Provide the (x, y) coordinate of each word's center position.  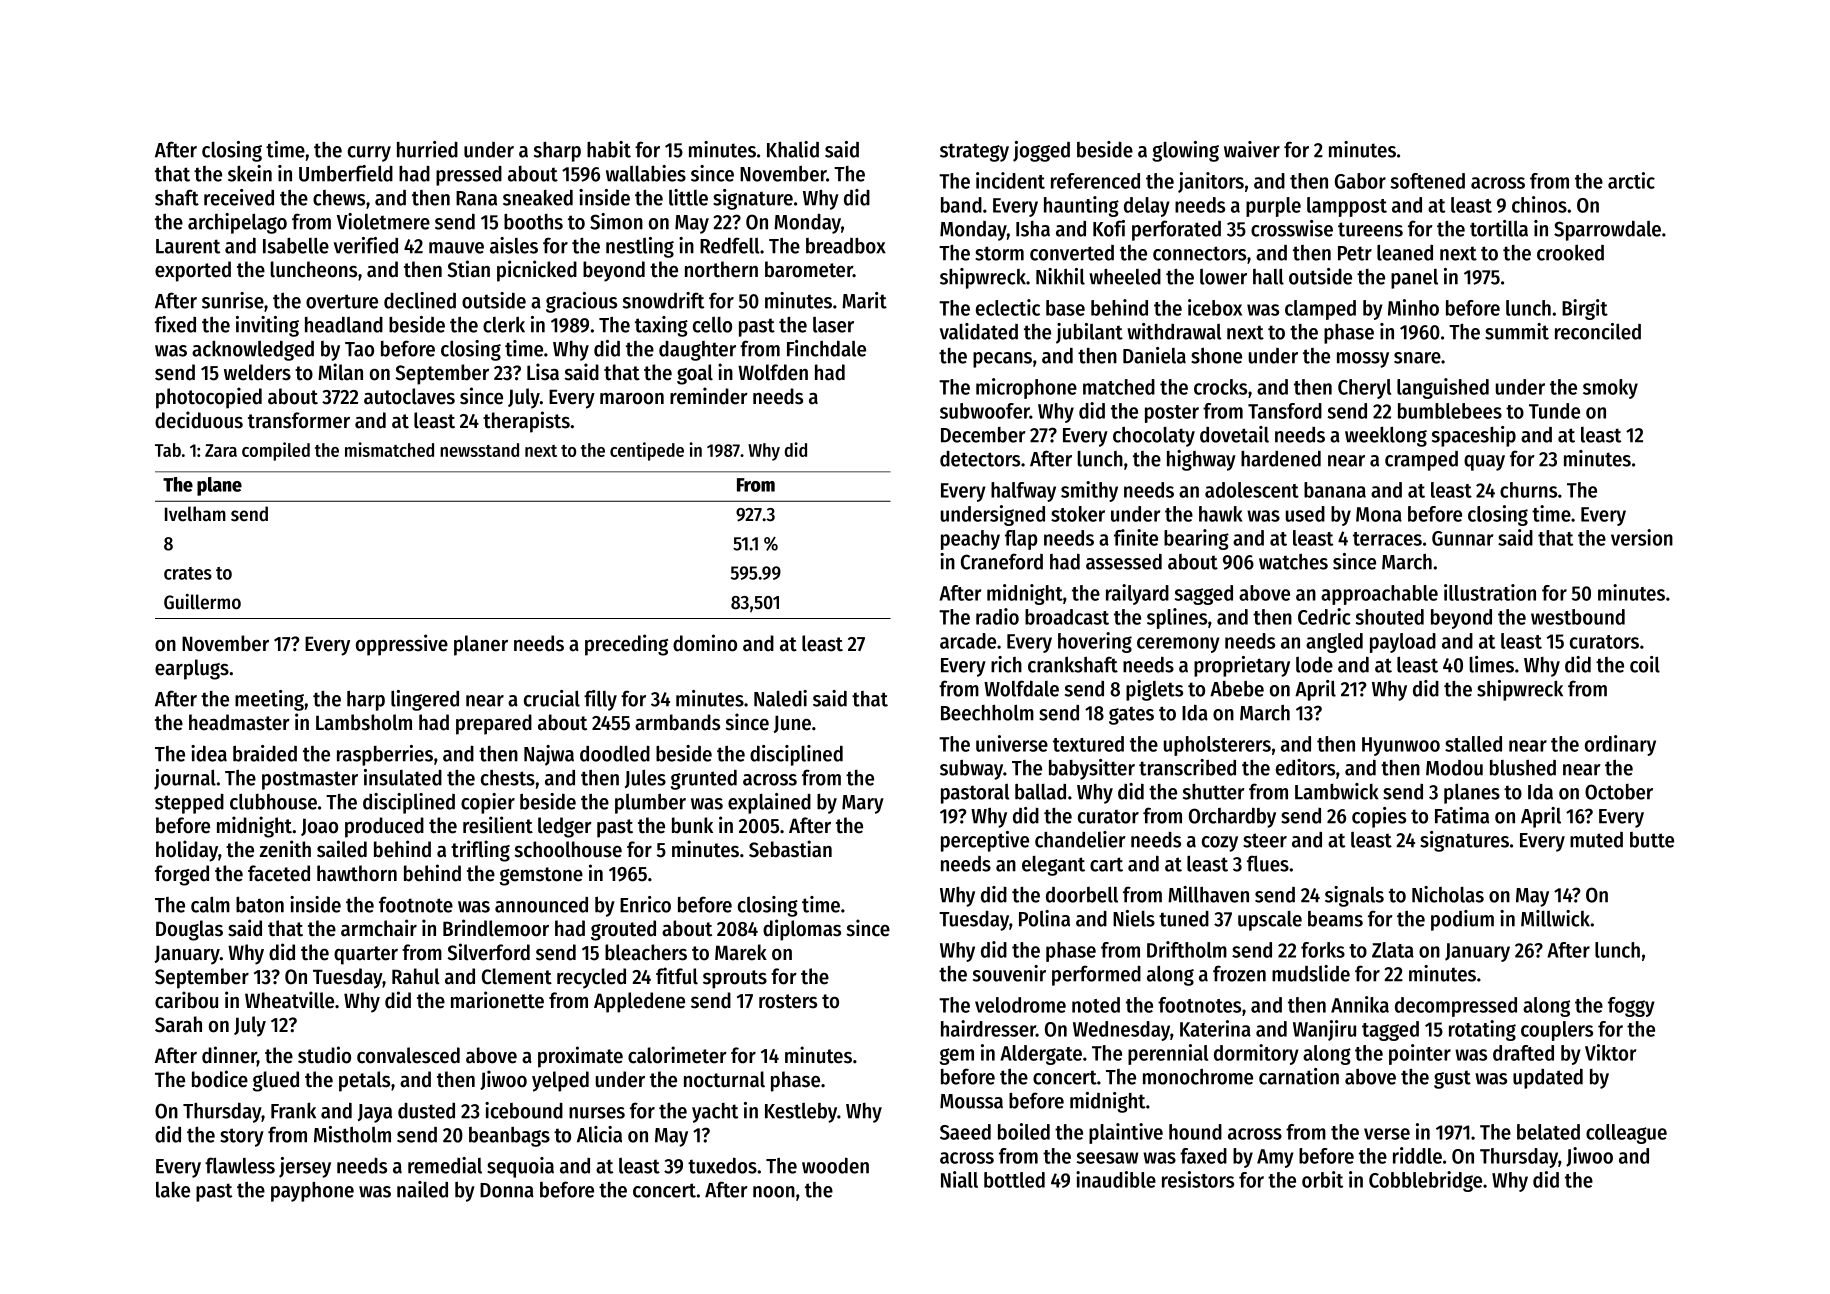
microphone (1026, 388)
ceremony (1178, 645)
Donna (507, 1190)
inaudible (1116, 1179)
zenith (285, 849)
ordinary (1620, 745)
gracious (581, 302)
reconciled (1598, 331)
